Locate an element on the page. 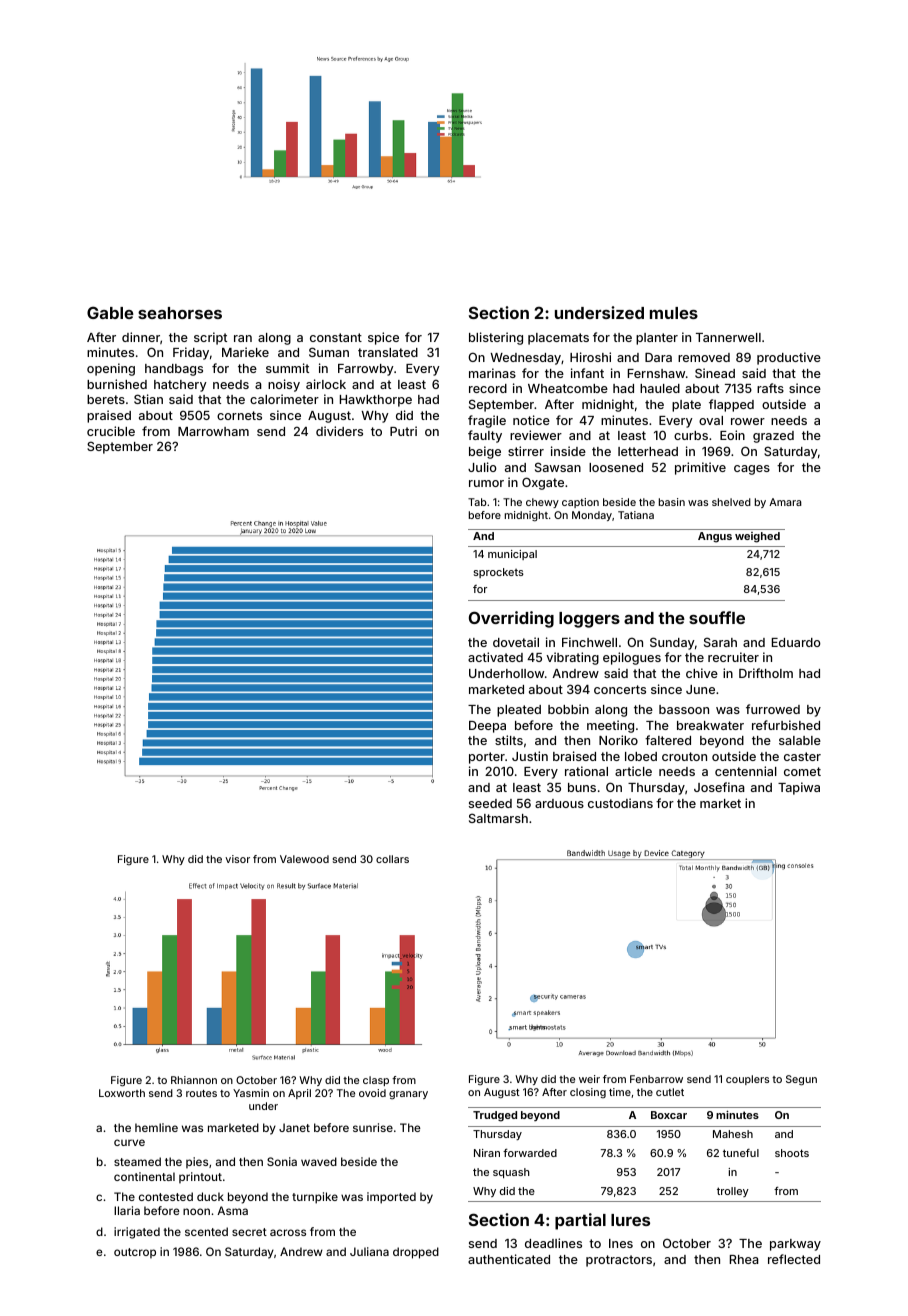 The width and height of the document is (908, 1316). sprockets is located at coordinates (498, 573).
